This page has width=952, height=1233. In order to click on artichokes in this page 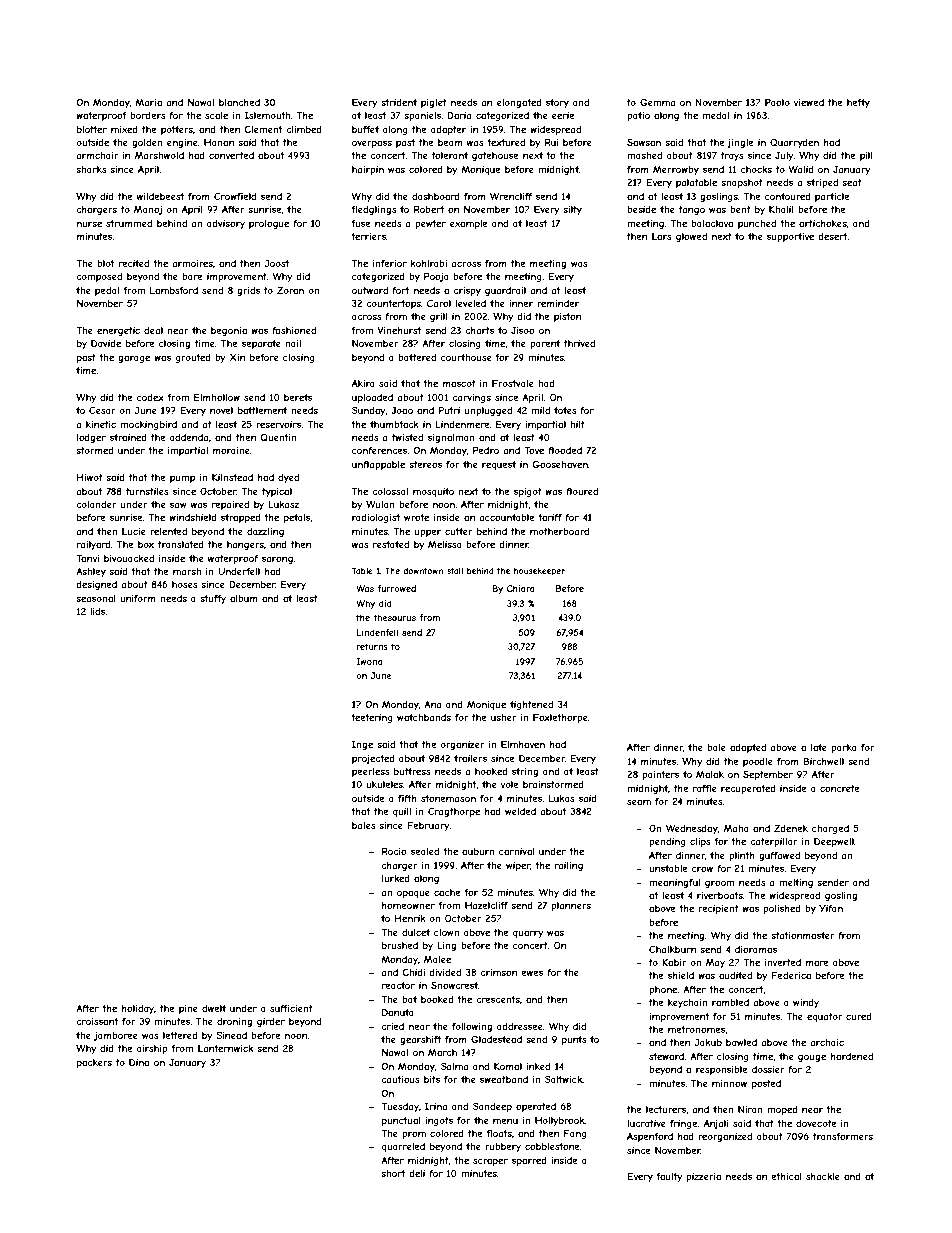, I will do `click(823, 223)`.
